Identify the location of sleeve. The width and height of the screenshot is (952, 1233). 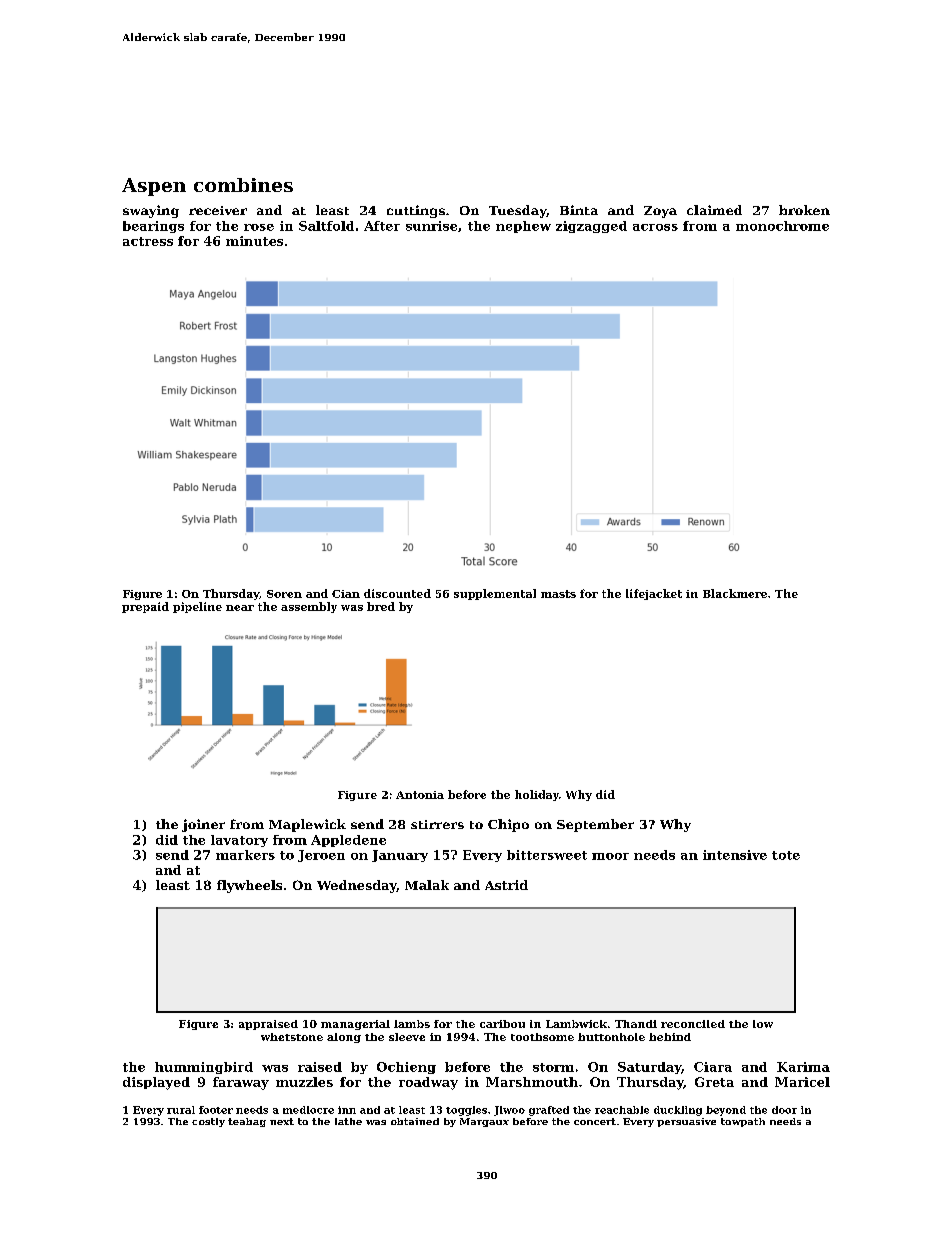
(407, 1037).
